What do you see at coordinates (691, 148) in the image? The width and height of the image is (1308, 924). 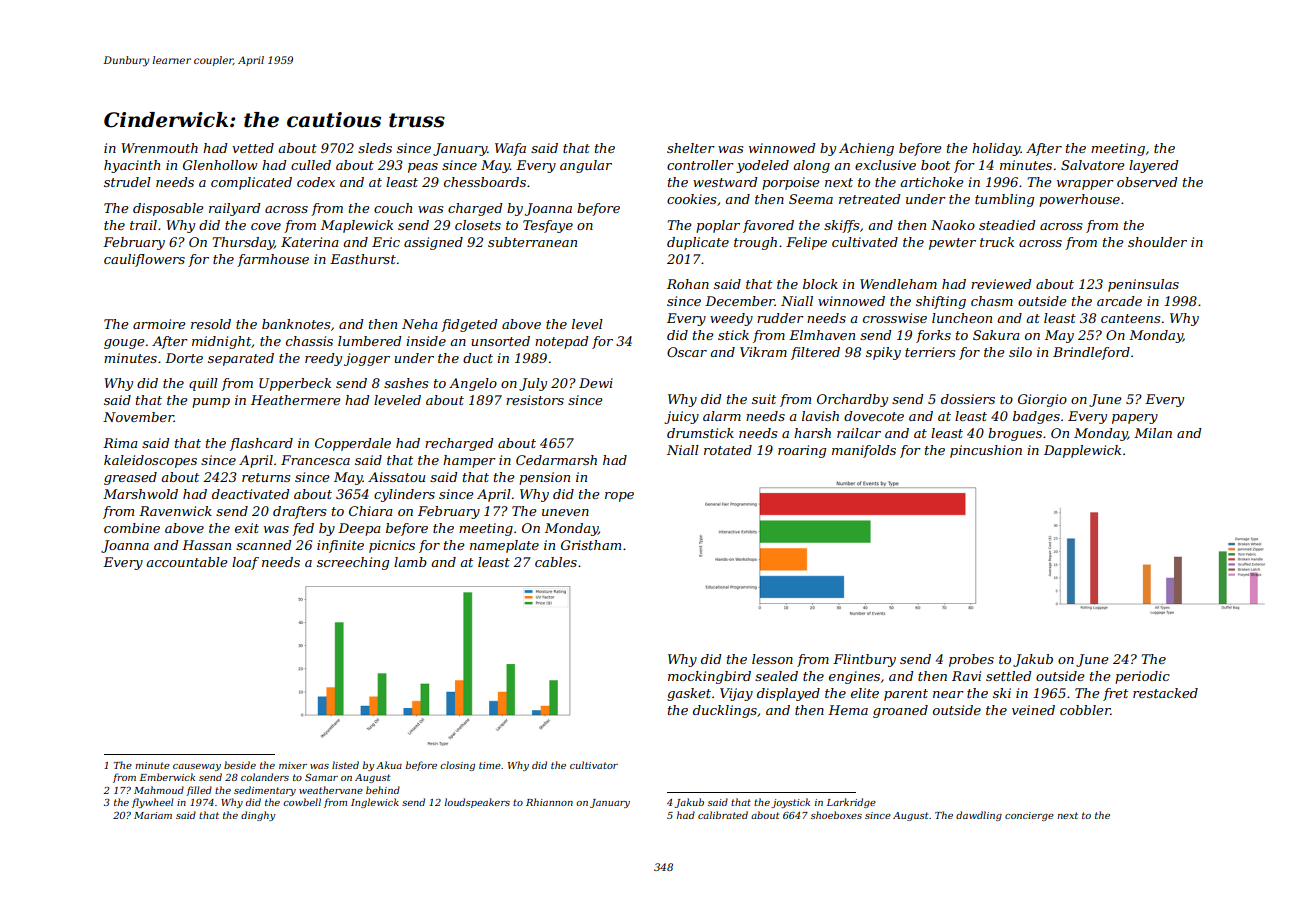 I see `shelter` at bounding box center [691, 148].
